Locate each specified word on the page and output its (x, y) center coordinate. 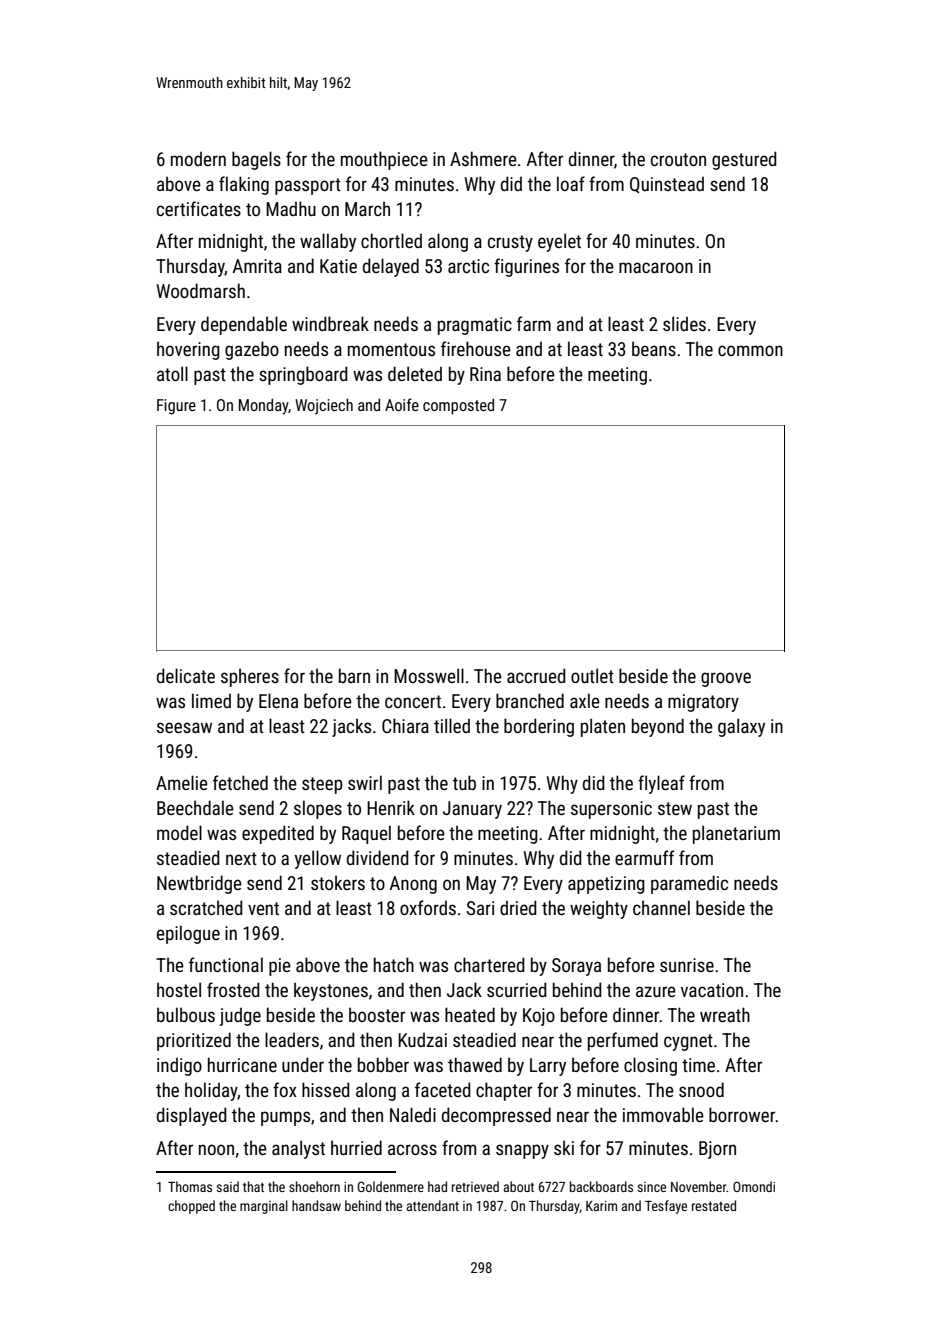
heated (470, 1014)
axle (585, 700)
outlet (592, 675)
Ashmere (483, 158)
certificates (199, 208)
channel (661, 907)
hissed (326, 1089)
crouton (678, 159)
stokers (338, 882)
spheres (250, 677)
